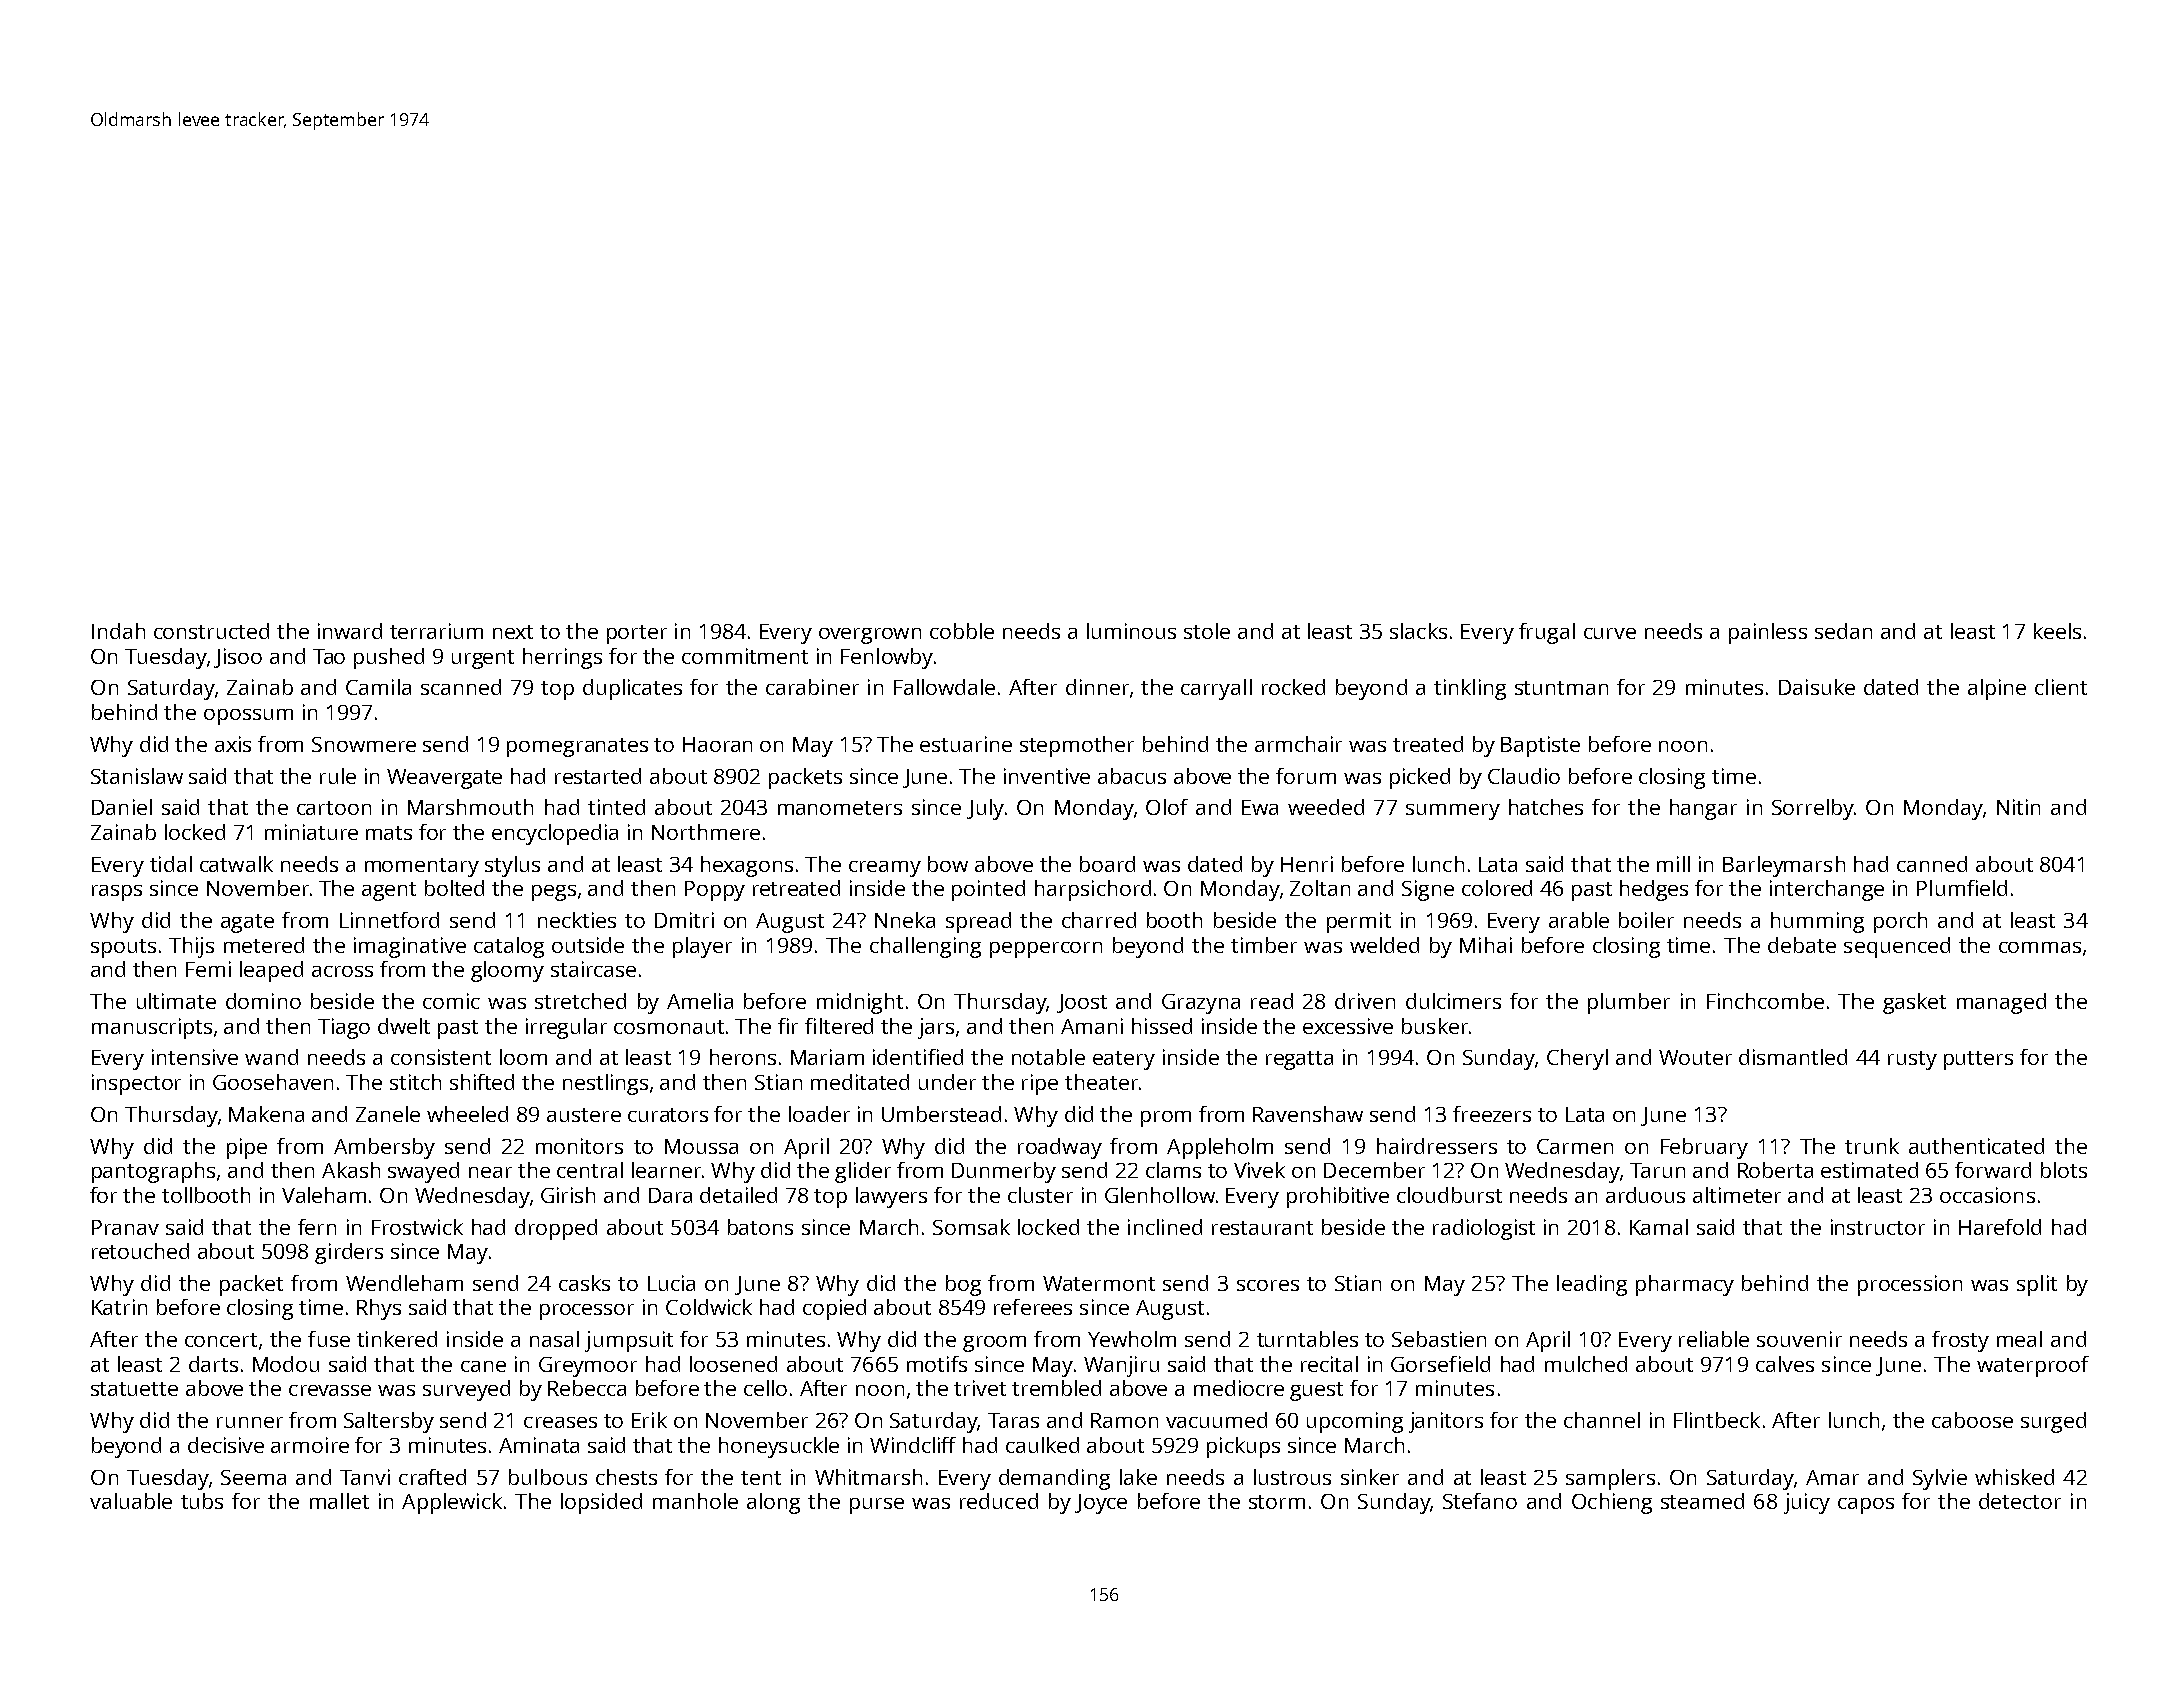 The width and height of the document is (2178, 1683). What do you see at coordinates (2001, 1003) in the document?
I see `managed` at bounding box center [2001, 1003].
